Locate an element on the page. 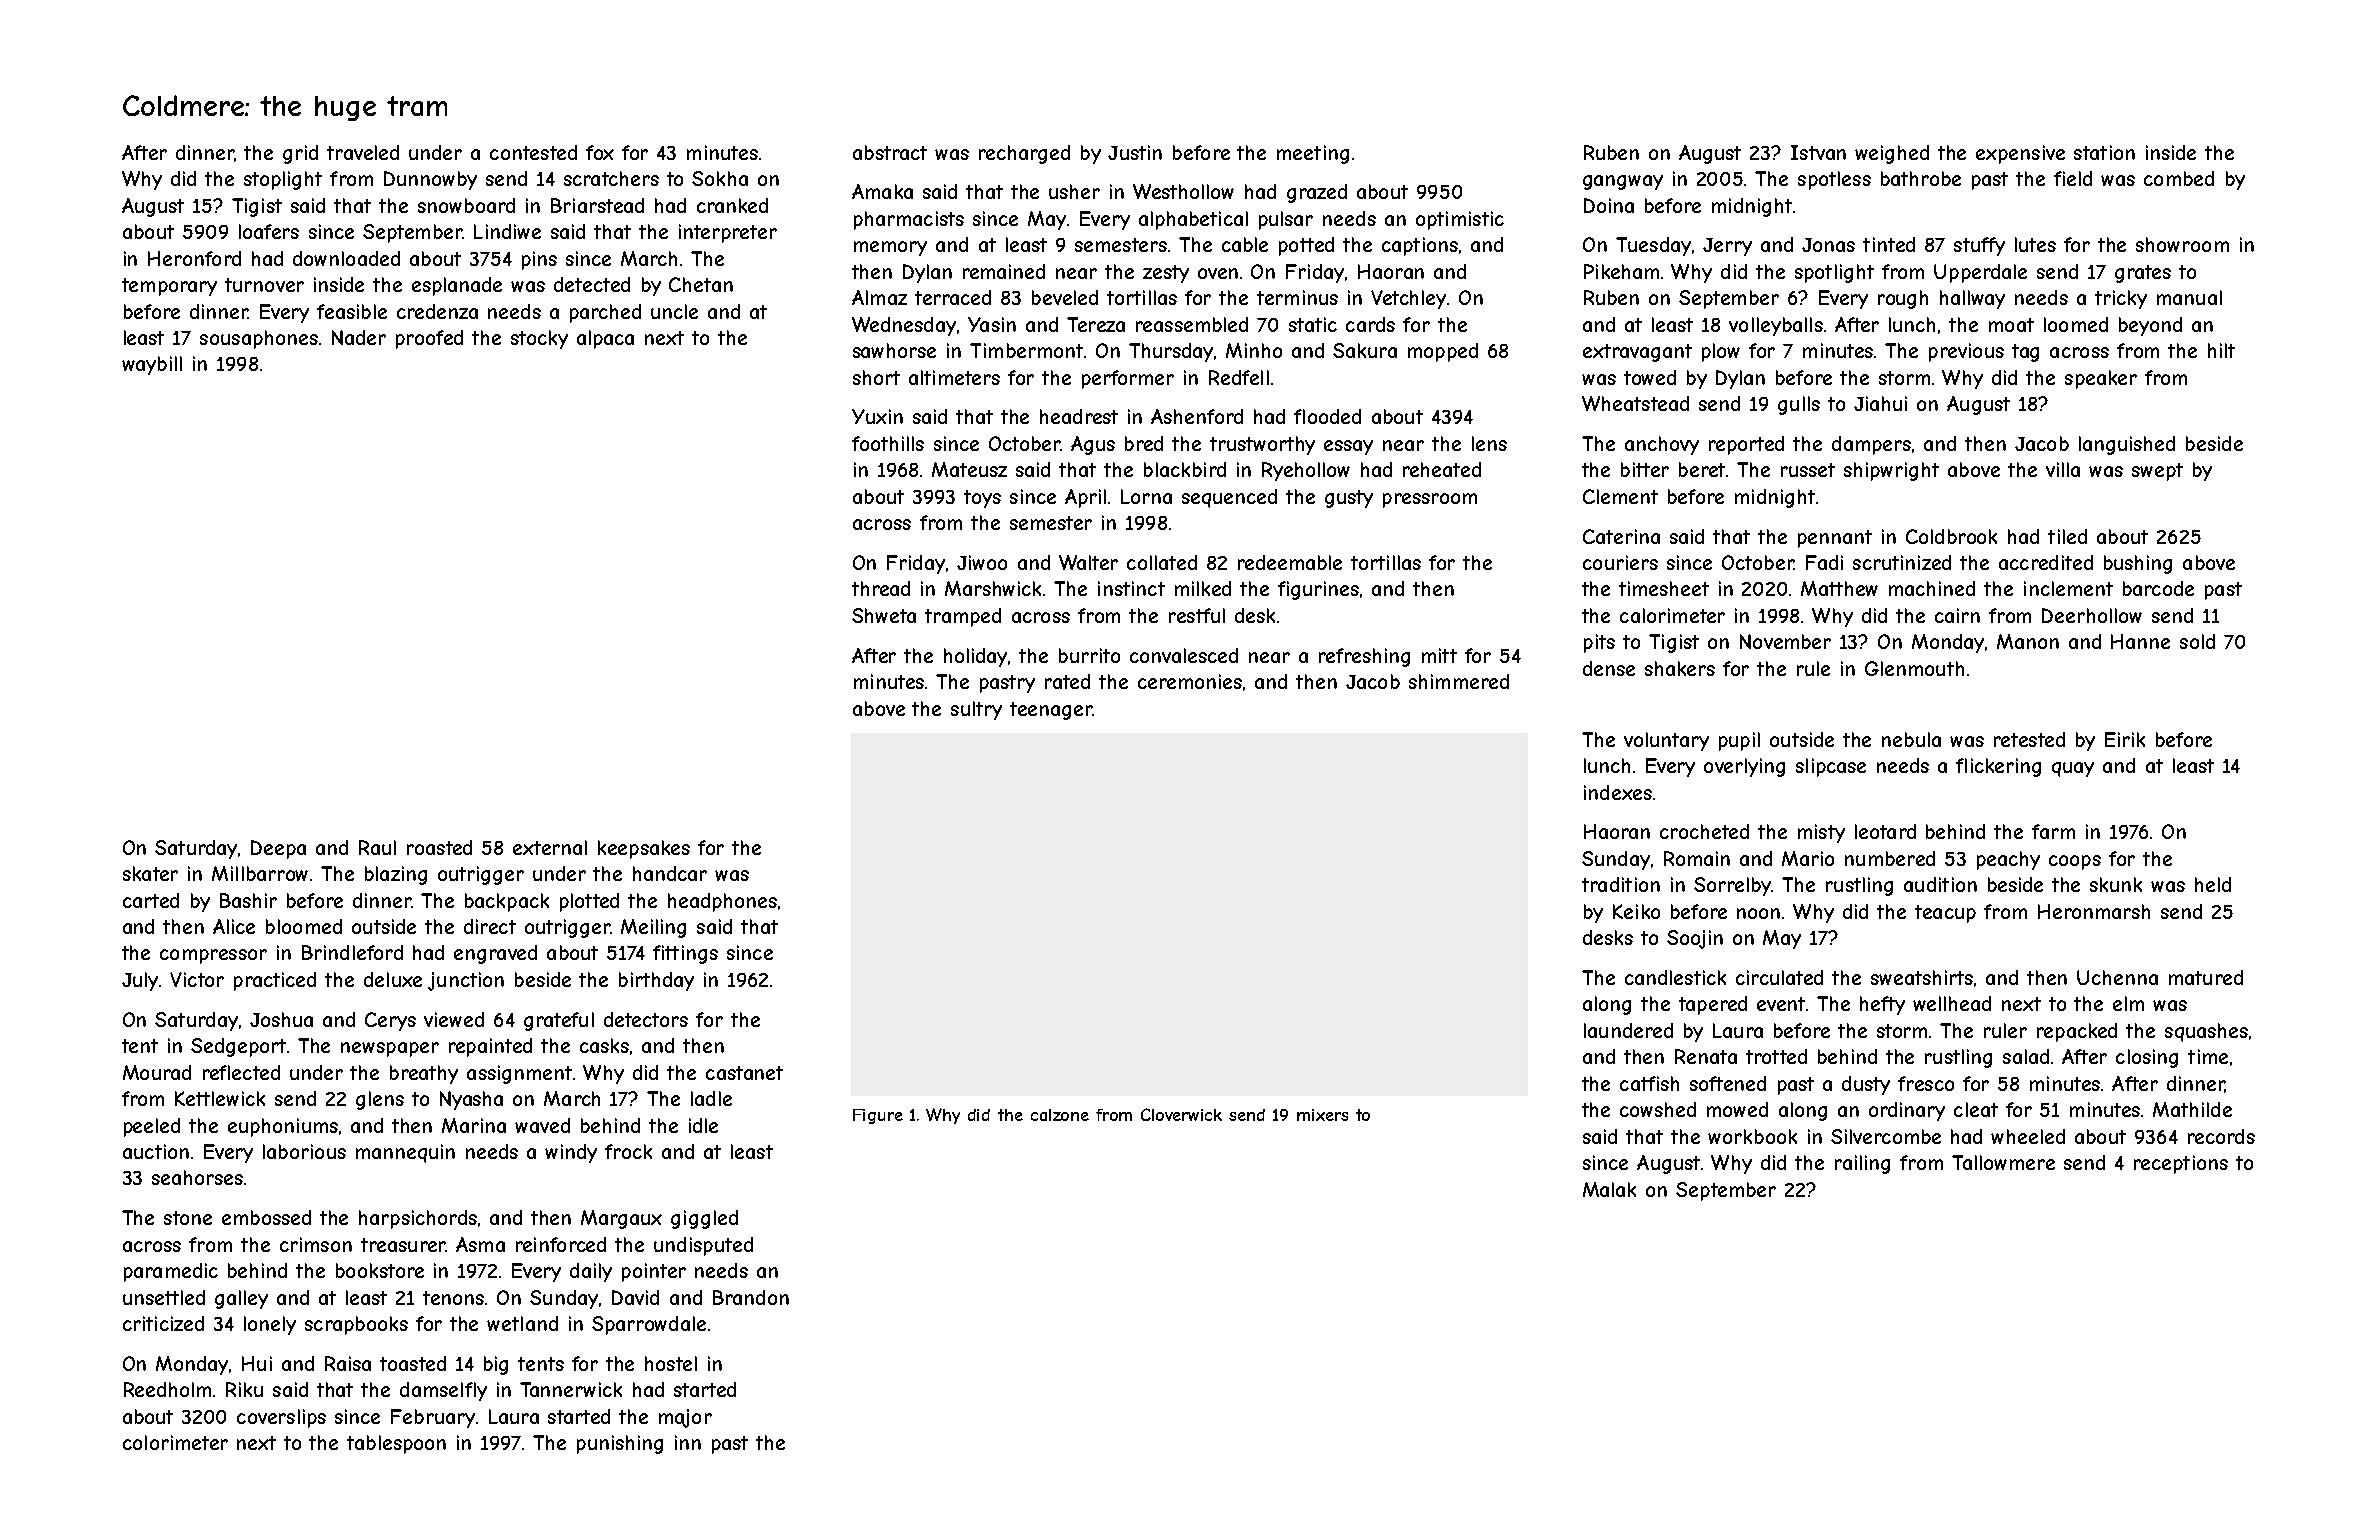  gusty is located at coordinates (1349, 499).
